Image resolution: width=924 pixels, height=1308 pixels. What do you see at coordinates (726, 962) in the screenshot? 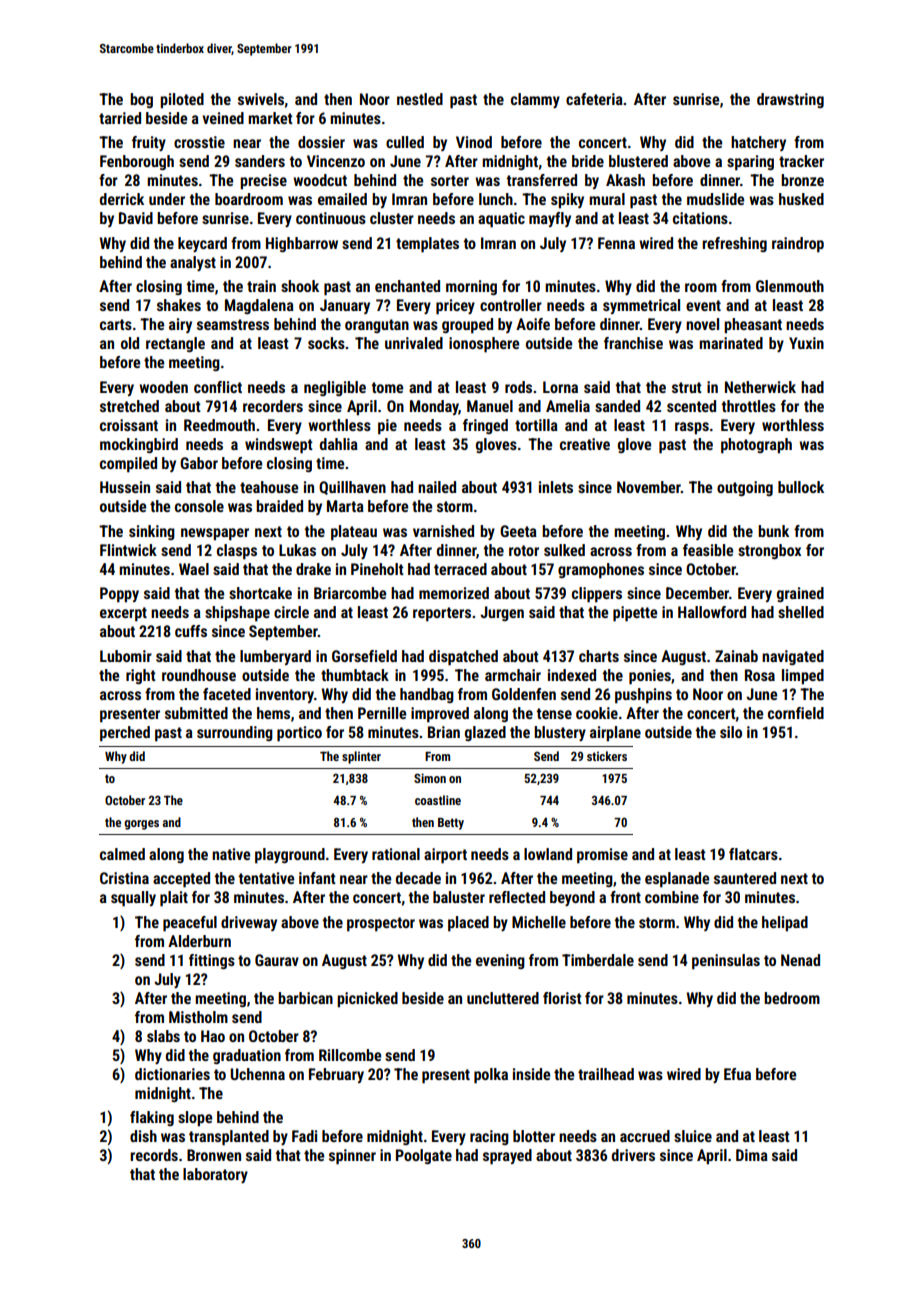
I see `peninsulas` at bounding box center [726, 962].
